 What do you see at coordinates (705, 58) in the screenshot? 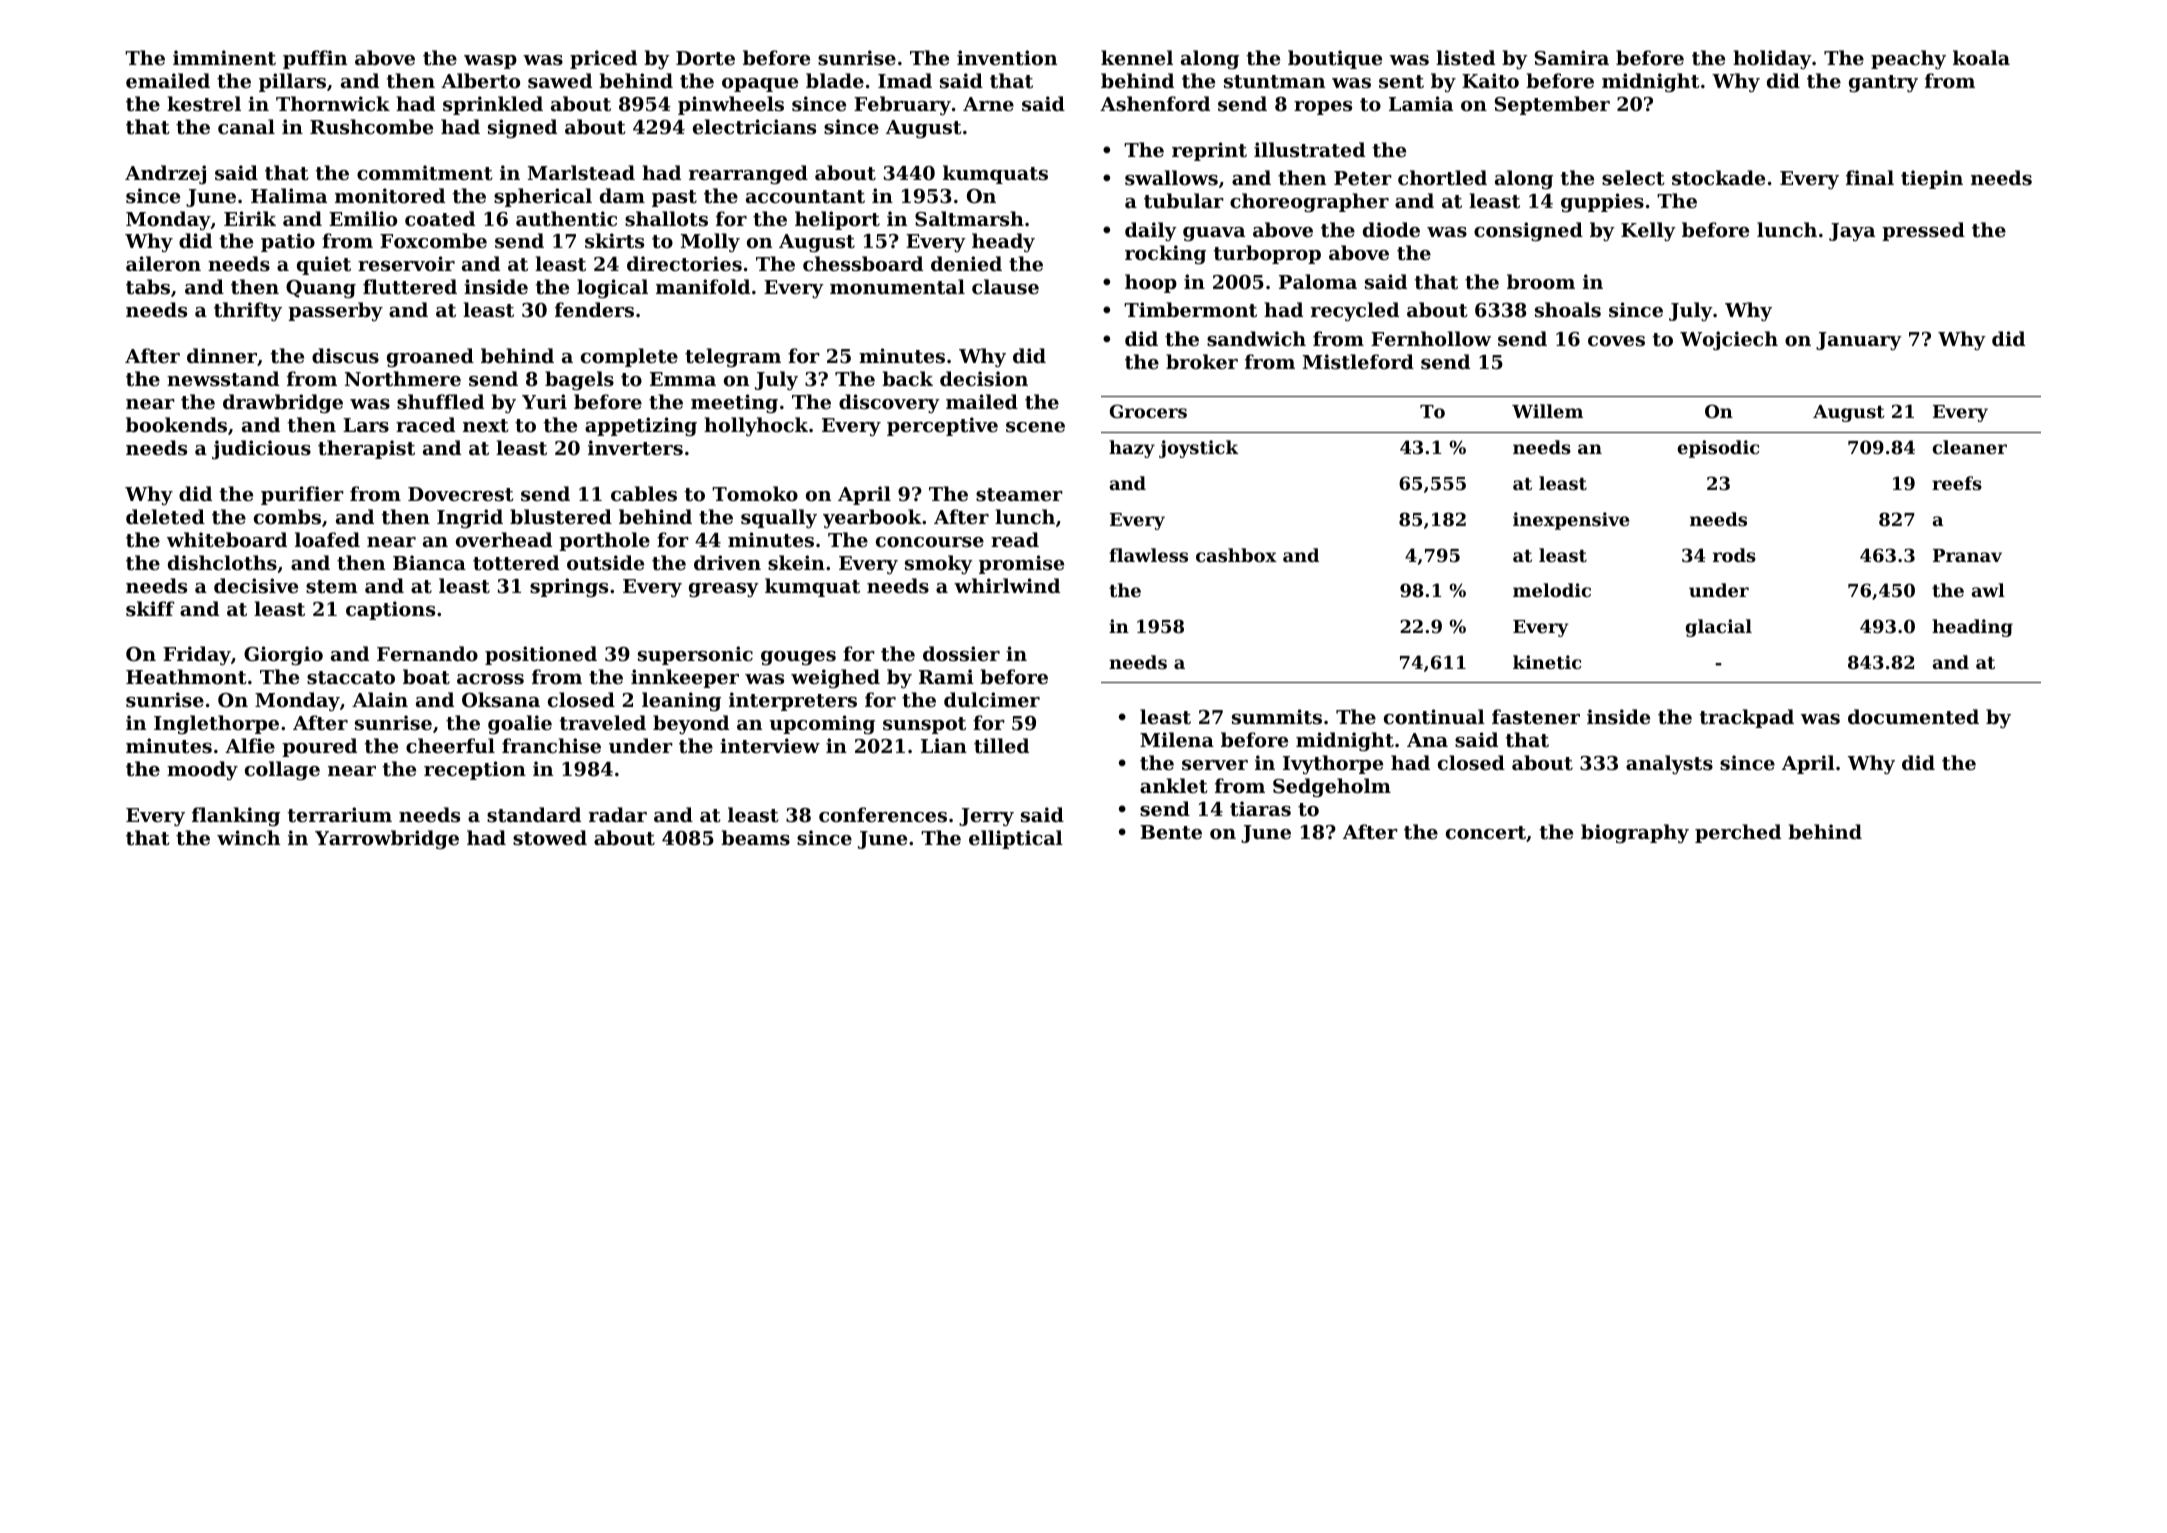
I see `Dorte` at bounding box center [705, 58].
